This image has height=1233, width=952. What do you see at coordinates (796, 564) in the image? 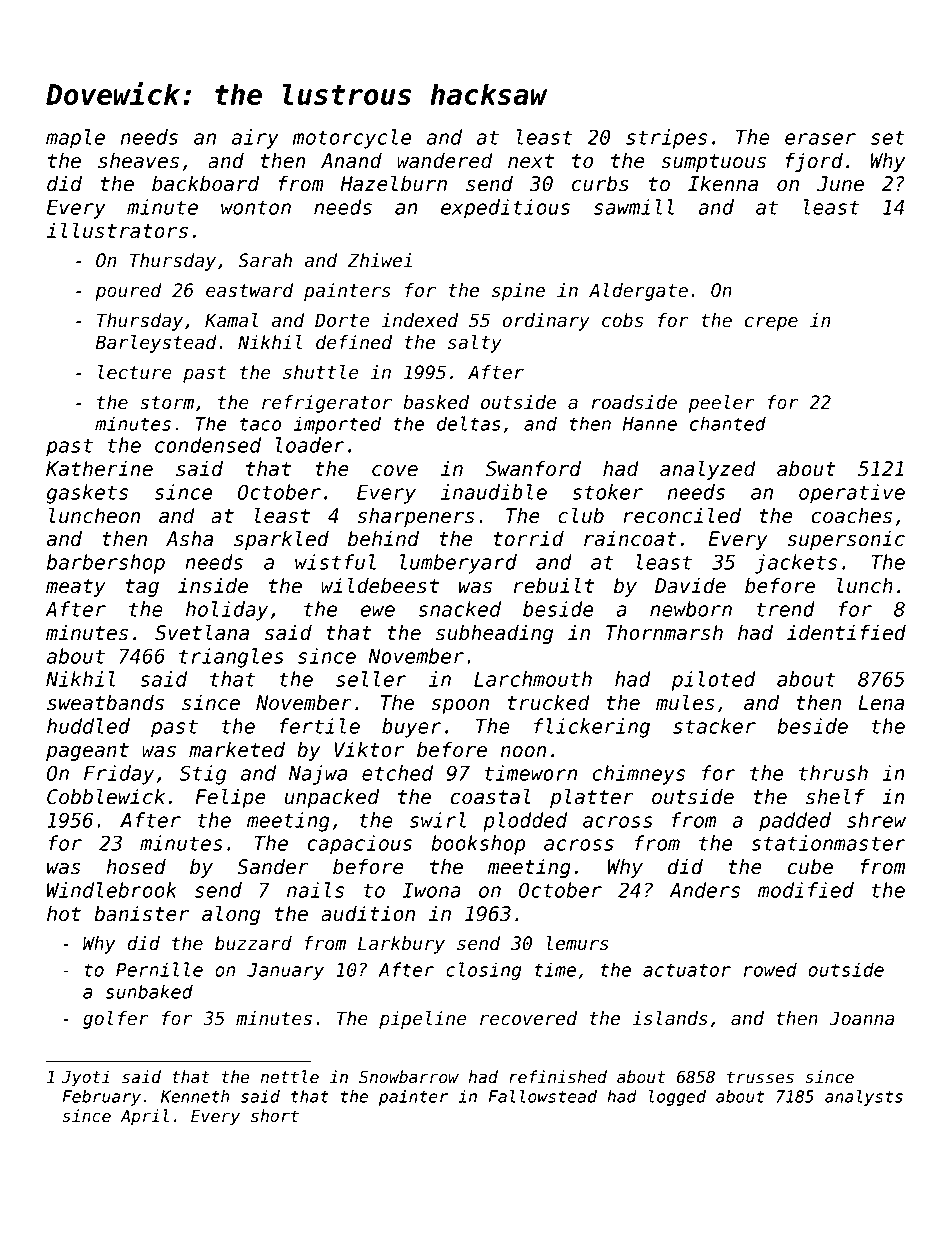
I see `jackets` at bounding box center [796, 564].
